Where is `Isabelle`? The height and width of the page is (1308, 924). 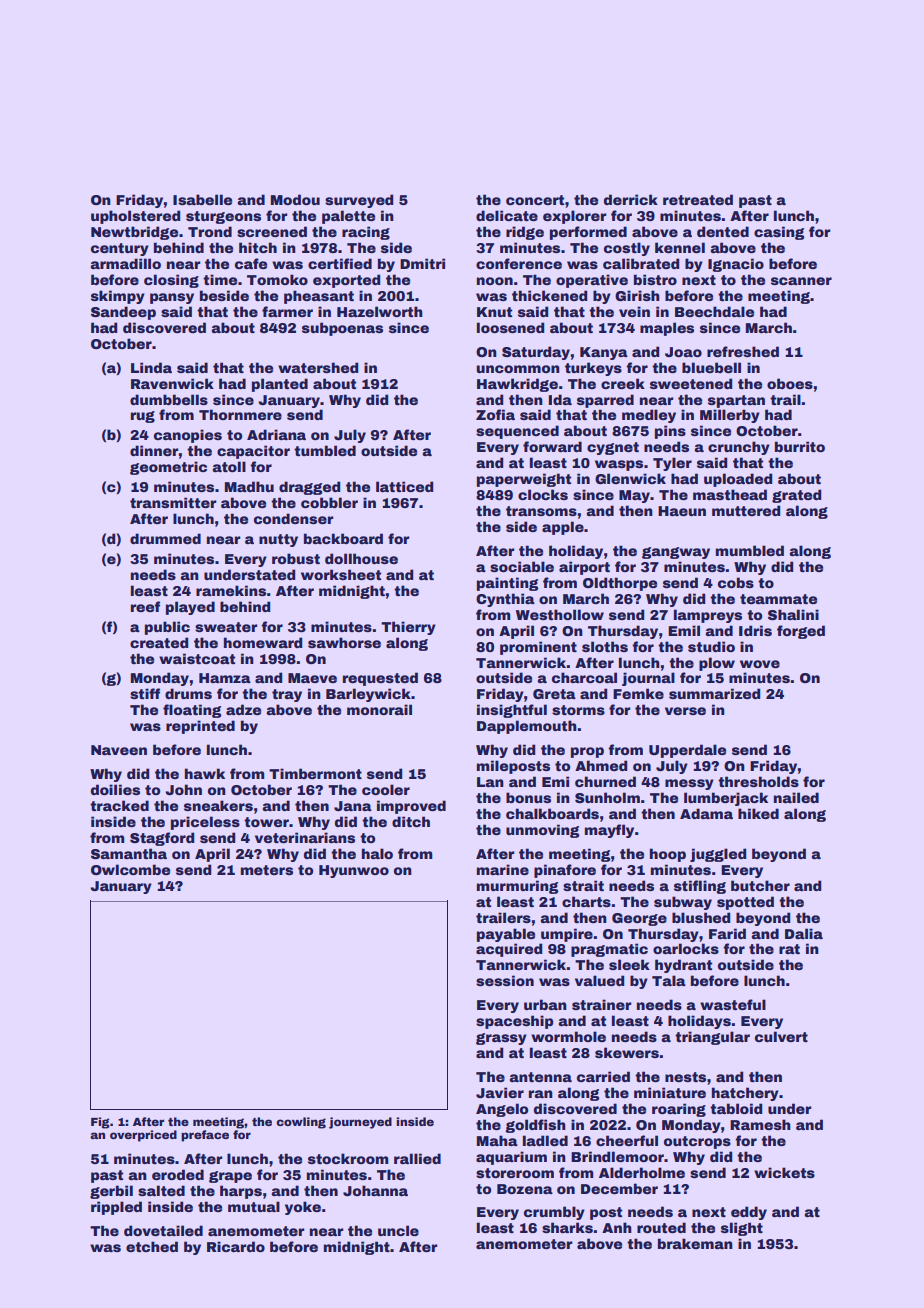 Isabelle is located at coordinates (202, 199).
